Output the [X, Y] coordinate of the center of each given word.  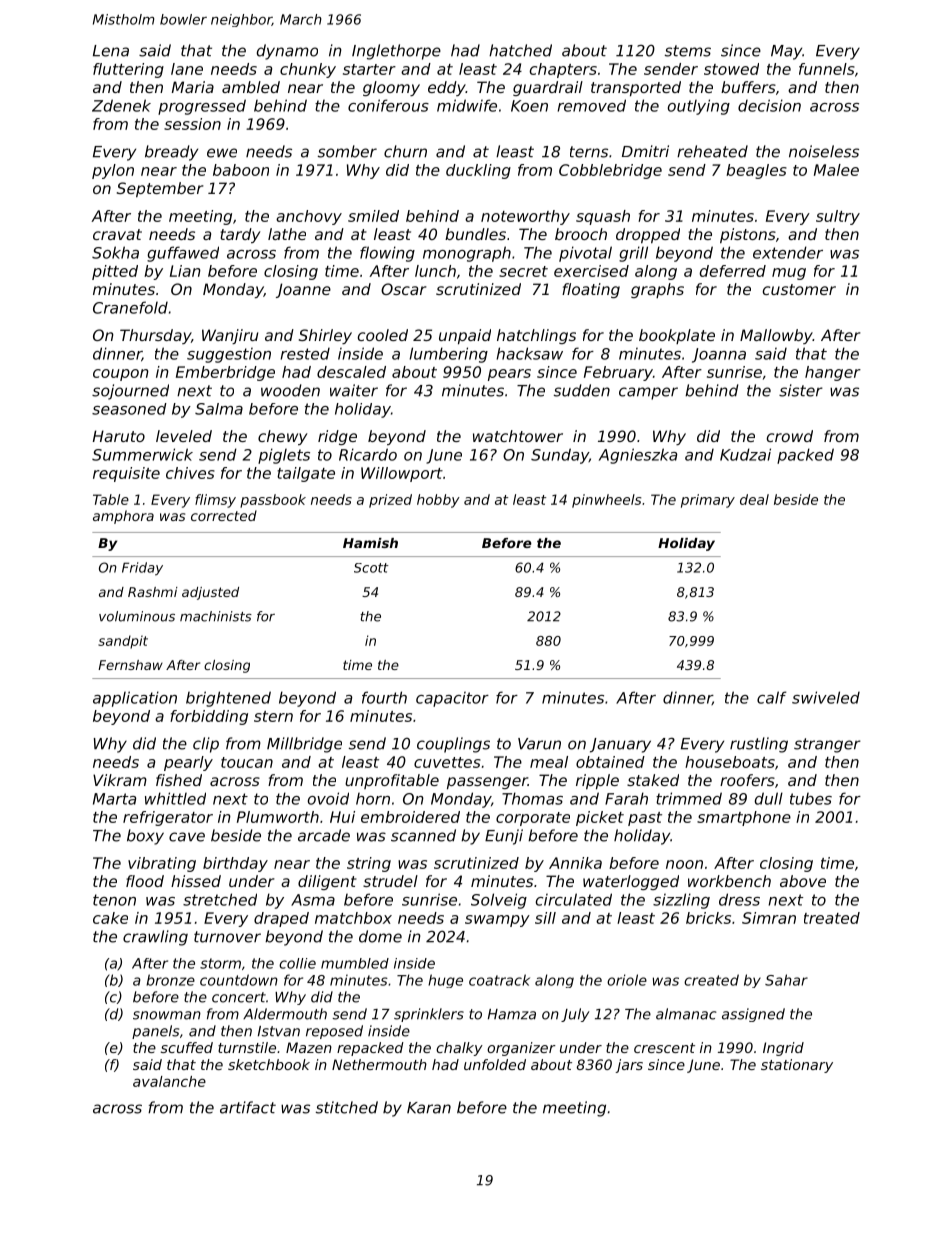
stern [273, 716]
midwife [467, 105]
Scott [371, 568]
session [192, 124]
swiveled [826, 697]
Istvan [279, 1031]
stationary [797, 1066]
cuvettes [447, 762]
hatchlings [536, 336]
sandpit [123, 642]
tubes [811, 799]
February [618, 373]
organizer [521, 1049]
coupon [121, 375]
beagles [756, 171]
